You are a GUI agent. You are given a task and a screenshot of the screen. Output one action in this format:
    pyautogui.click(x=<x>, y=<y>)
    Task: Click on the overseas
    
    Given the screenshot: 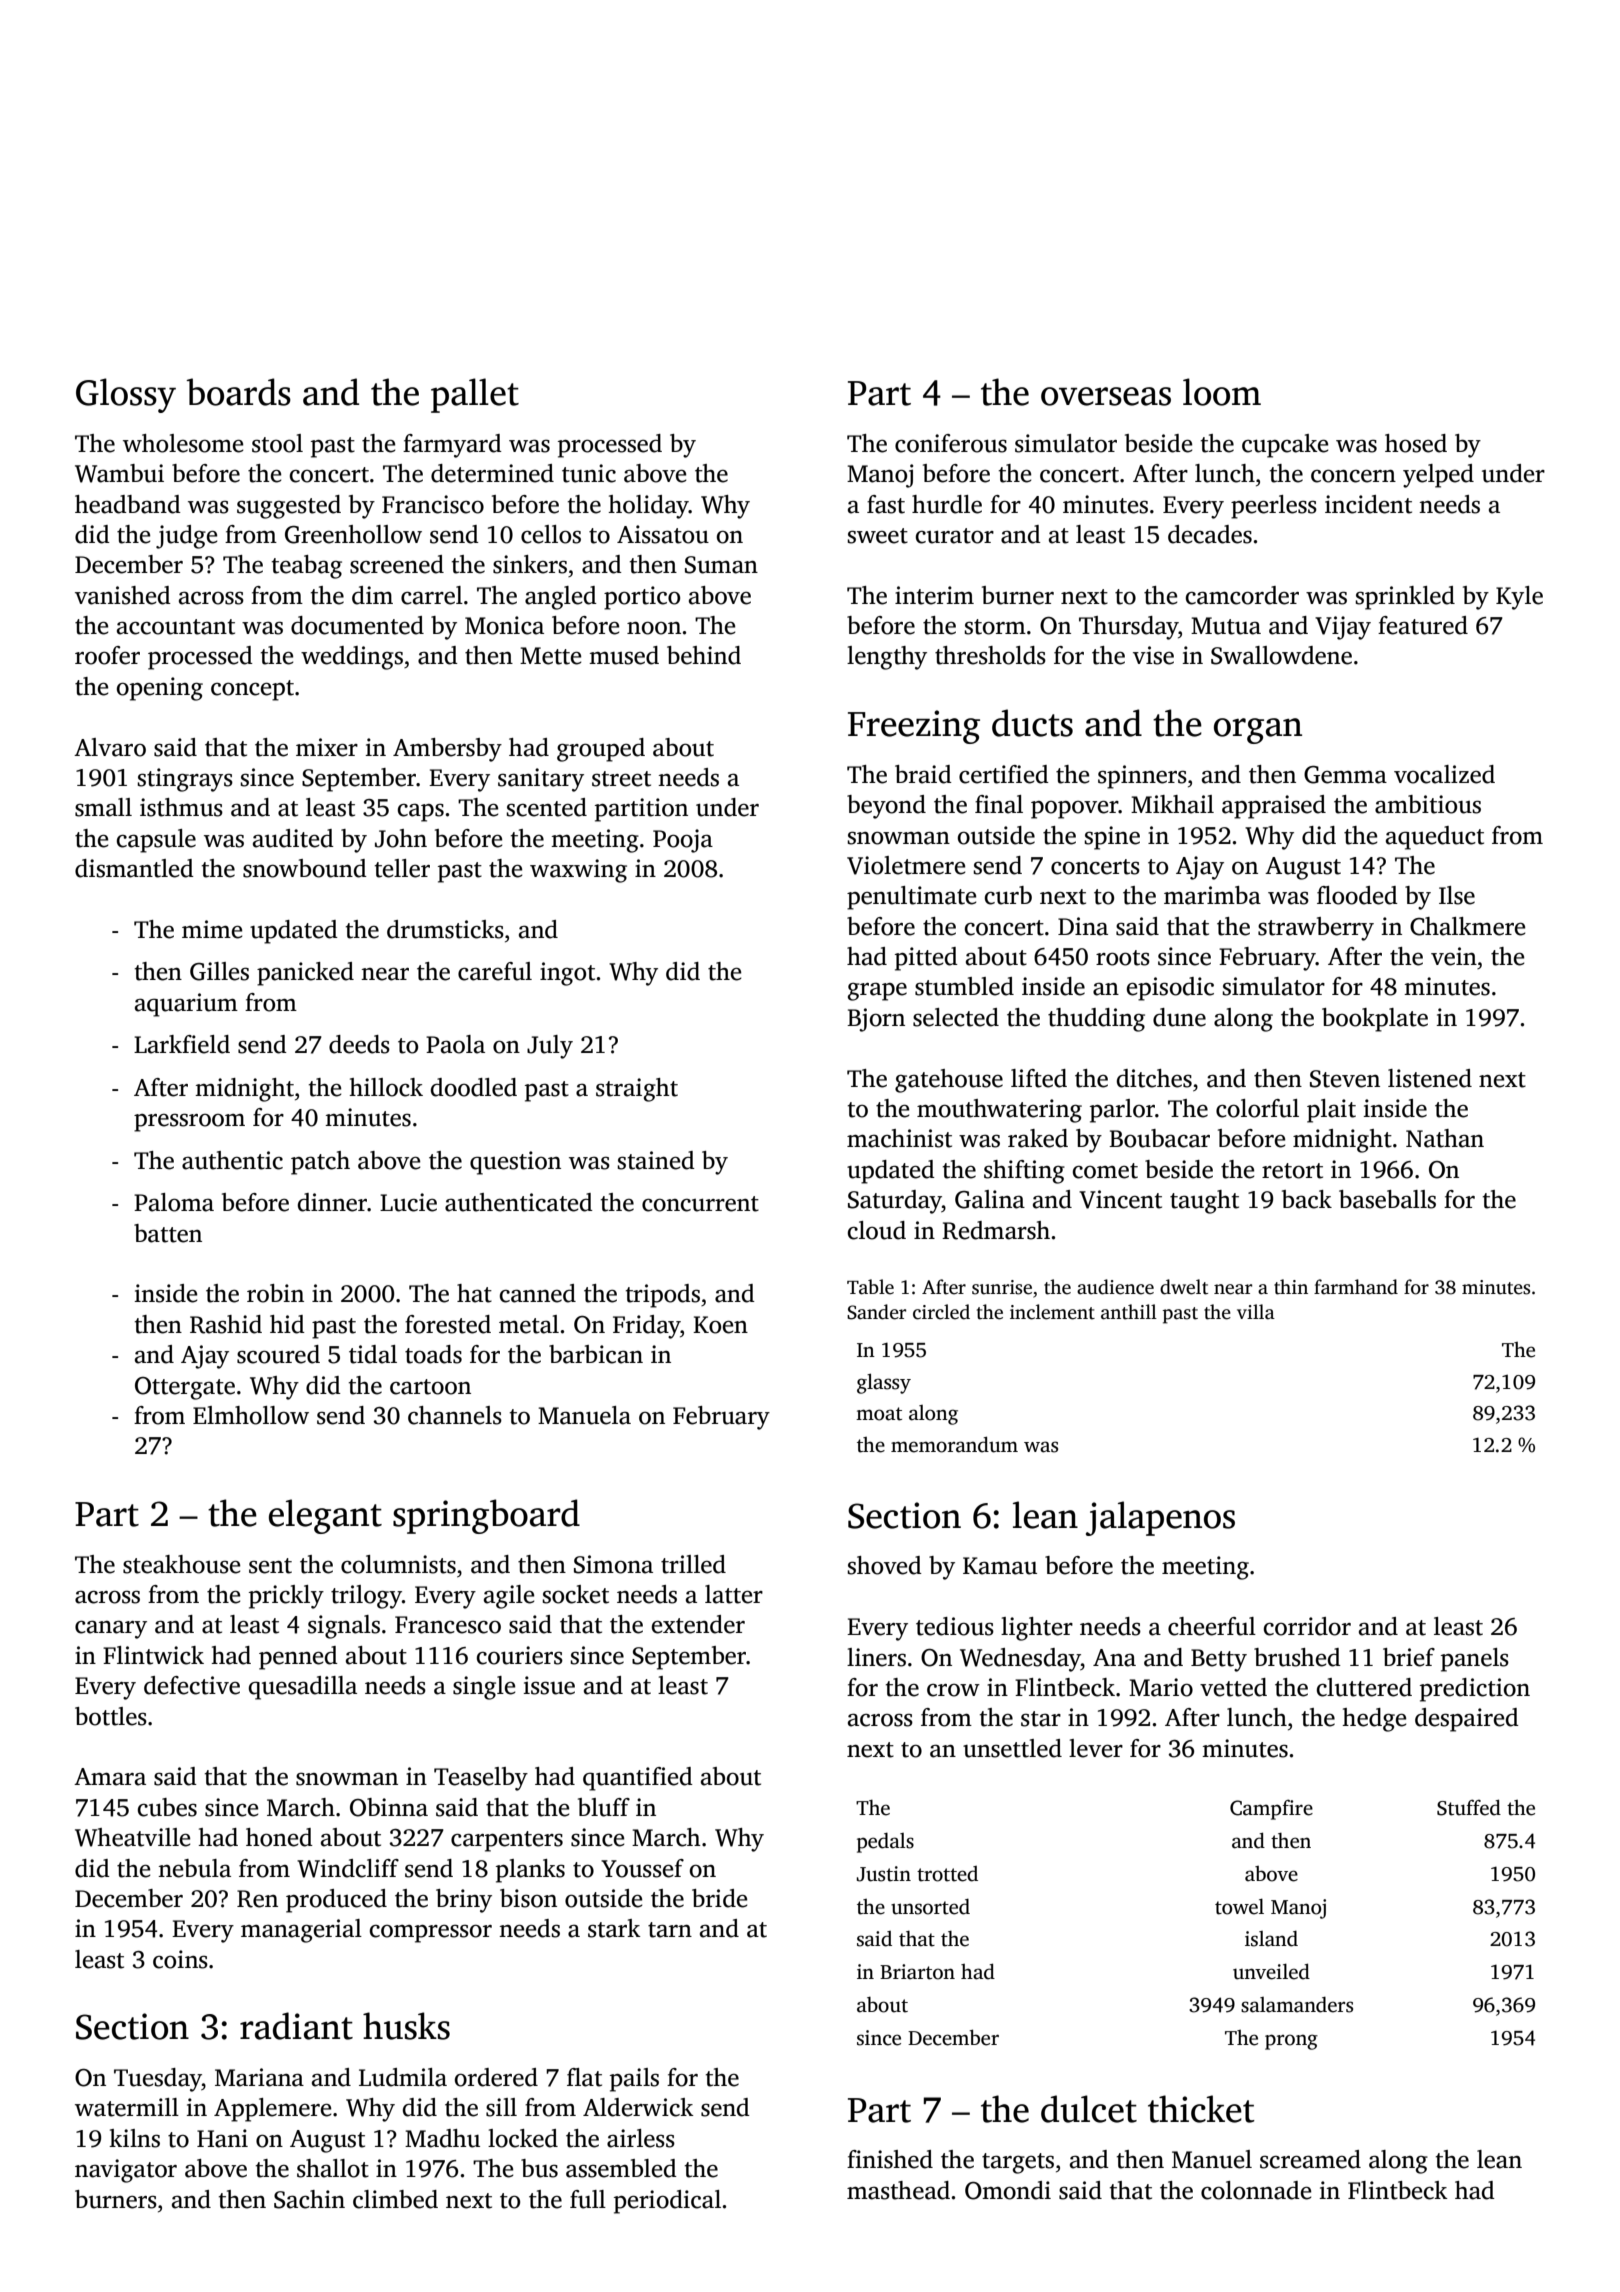 What is the action you would take?
    pyautogui.click(x=1106, y=396)
